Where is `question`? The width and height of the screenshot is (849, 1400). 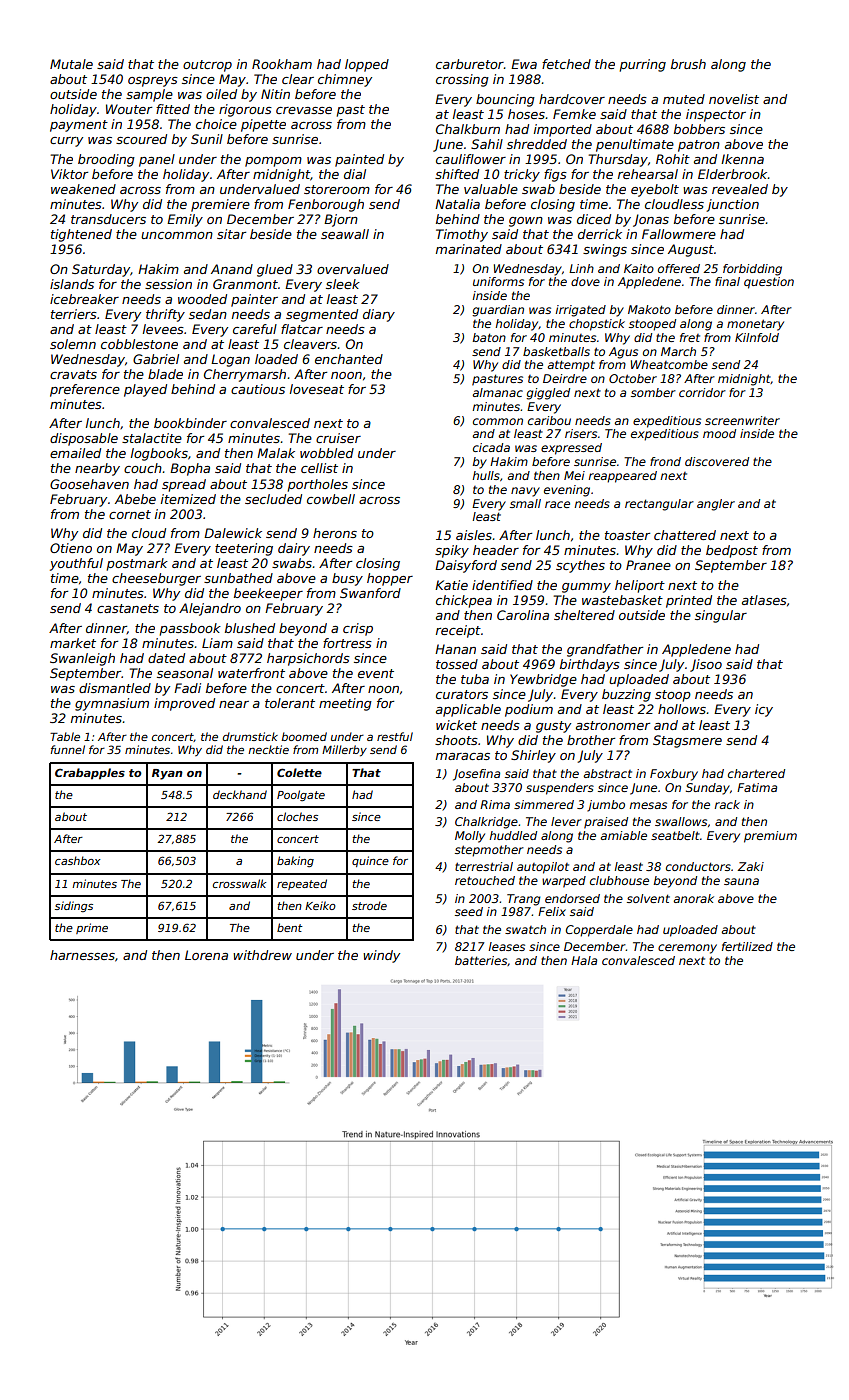 question is located at coordinates (769, 283).
